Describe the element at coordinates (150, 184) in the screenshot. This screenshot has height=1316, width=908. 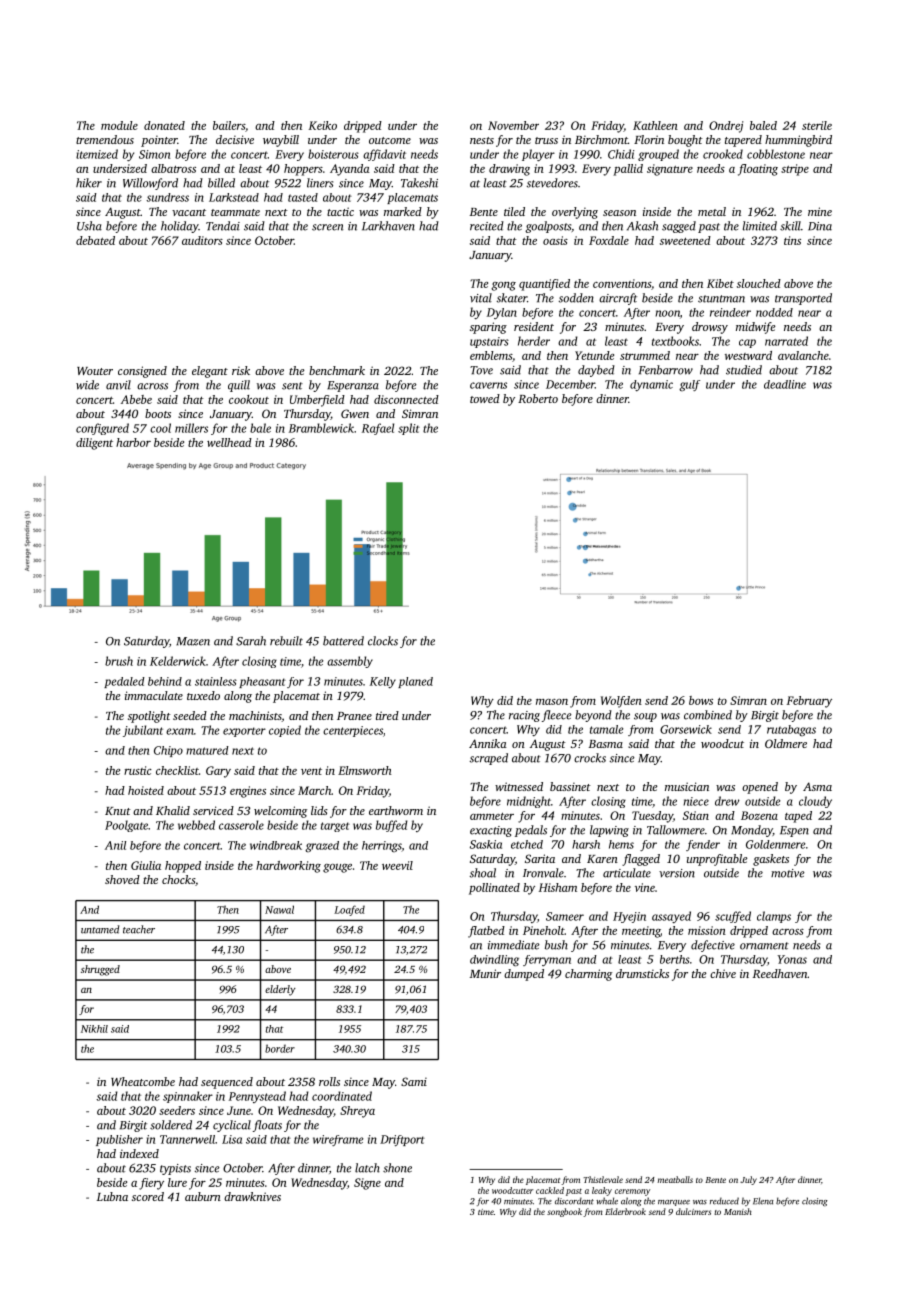
I see `Willowford` at that location.
